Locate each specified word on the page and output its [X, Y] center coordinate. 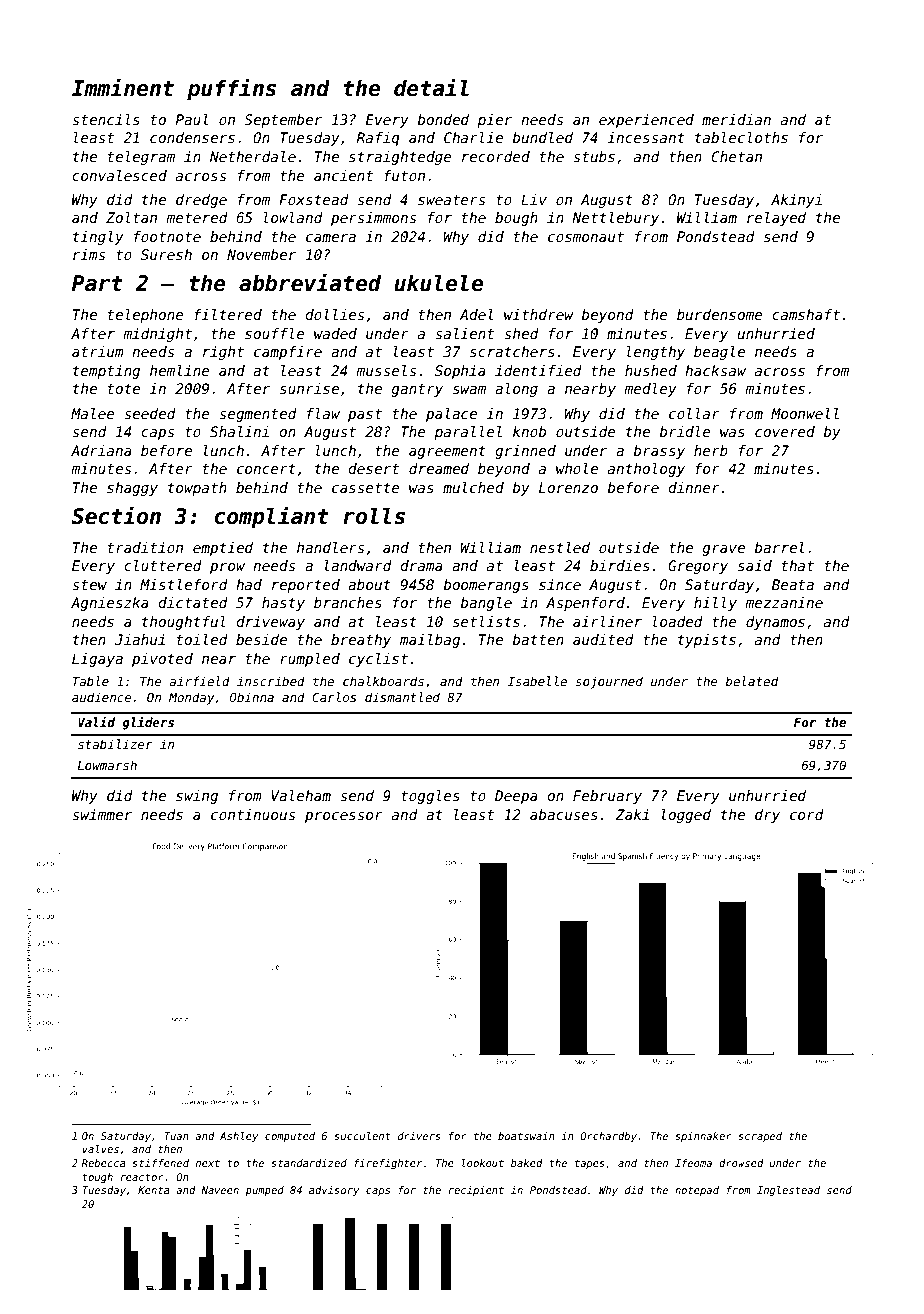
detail [431, 87]
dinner [694, 487]
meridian [736, 119]
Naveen [220, 1190]
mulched [473, 487]
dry [767, 816]
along [516, 390]
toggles [430, 797]
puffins [231, 89]
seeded [150, 413]
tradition [145, 547]
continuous [253, 814]
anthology [646, 470]
